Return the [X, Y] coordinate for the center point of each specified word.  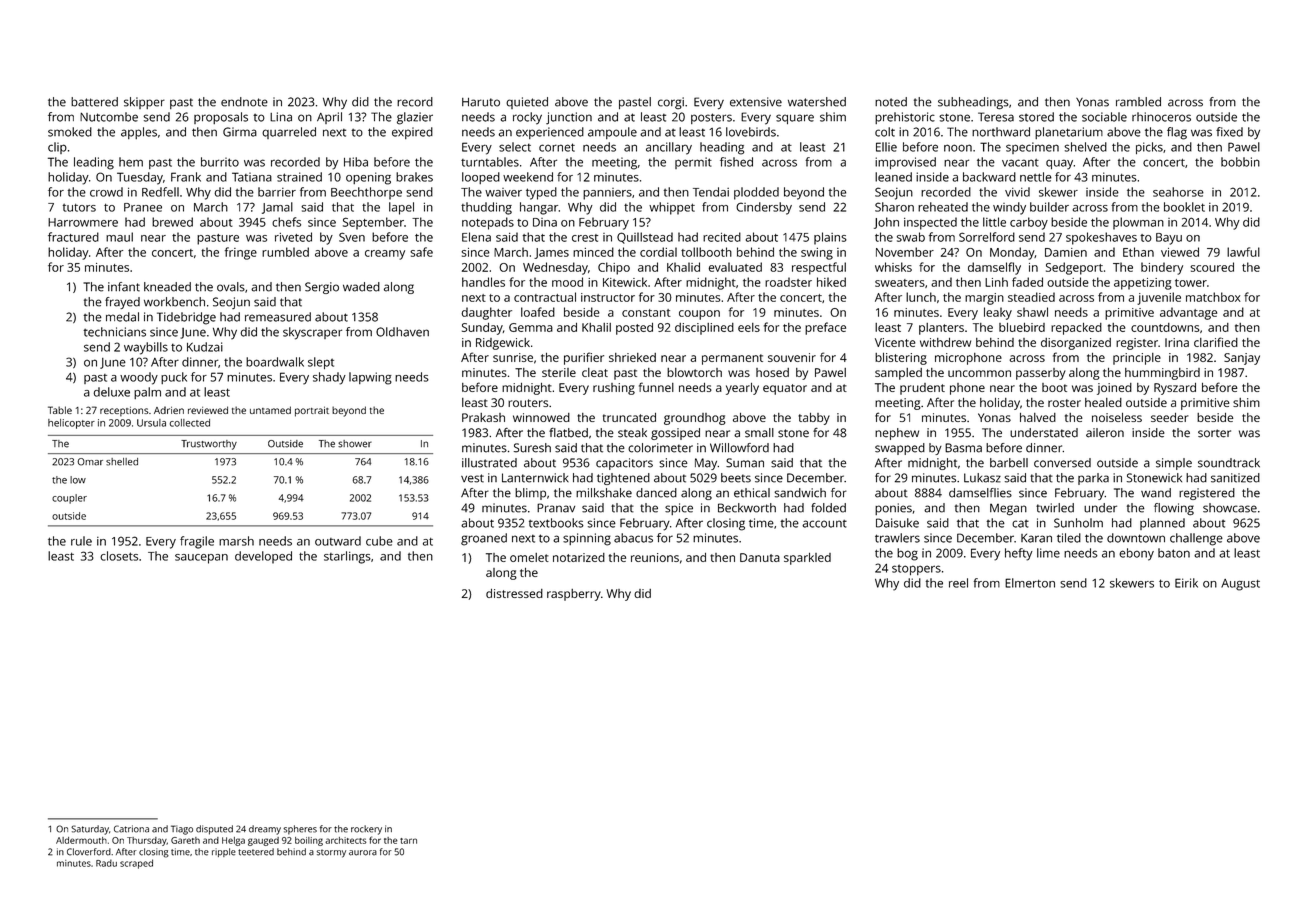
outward [338, 541]
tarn [408, 841]
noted [891, 102]
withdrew [945, 342]
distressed [514, 593]
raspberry [574, 595]
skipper [144, 103]
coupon [699, 315]
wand [1156, 493]
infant [124, 287]
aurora [363, 853]
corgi [671, 103]
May [706, 464]
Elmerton [1030, 583]
